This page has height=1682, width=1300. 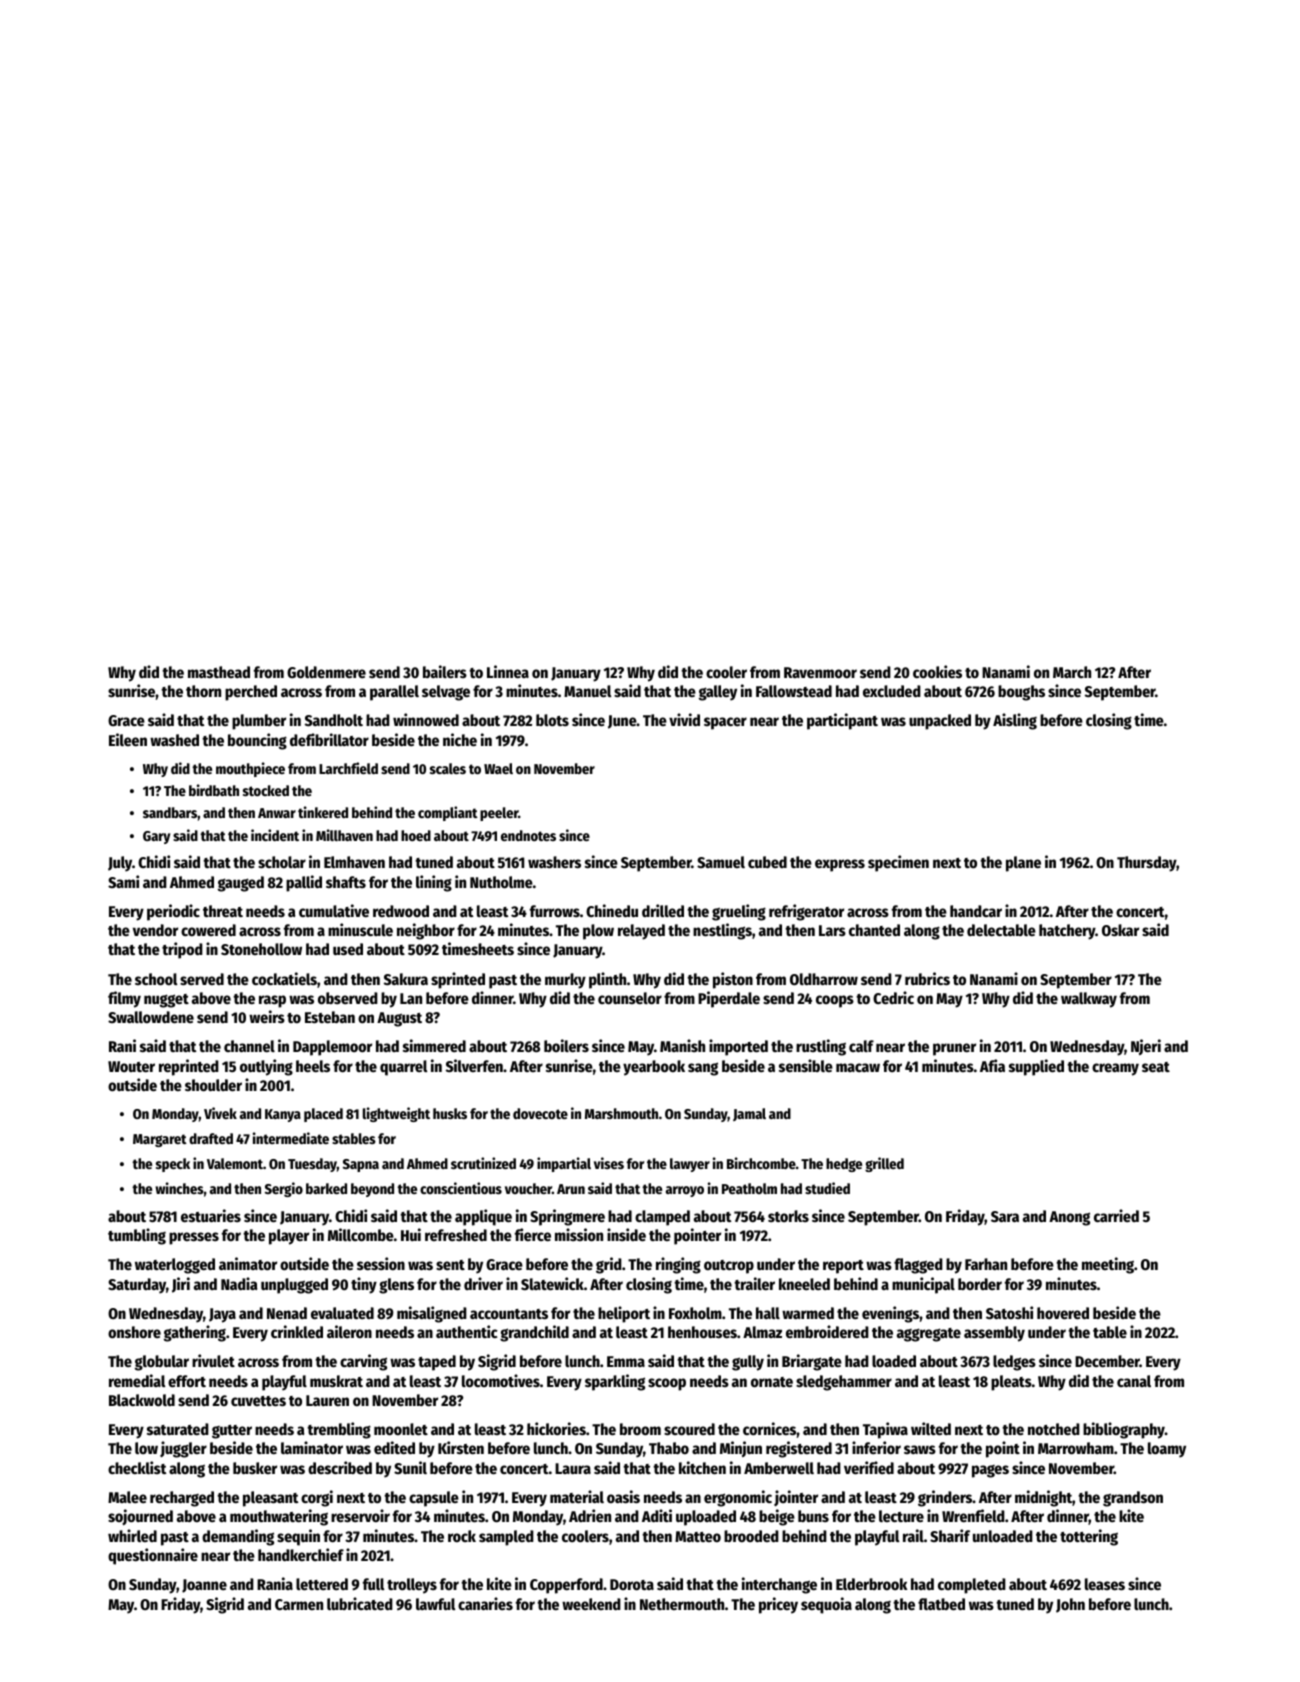 I want to click on boughs, so click(x=1021, y=693).
